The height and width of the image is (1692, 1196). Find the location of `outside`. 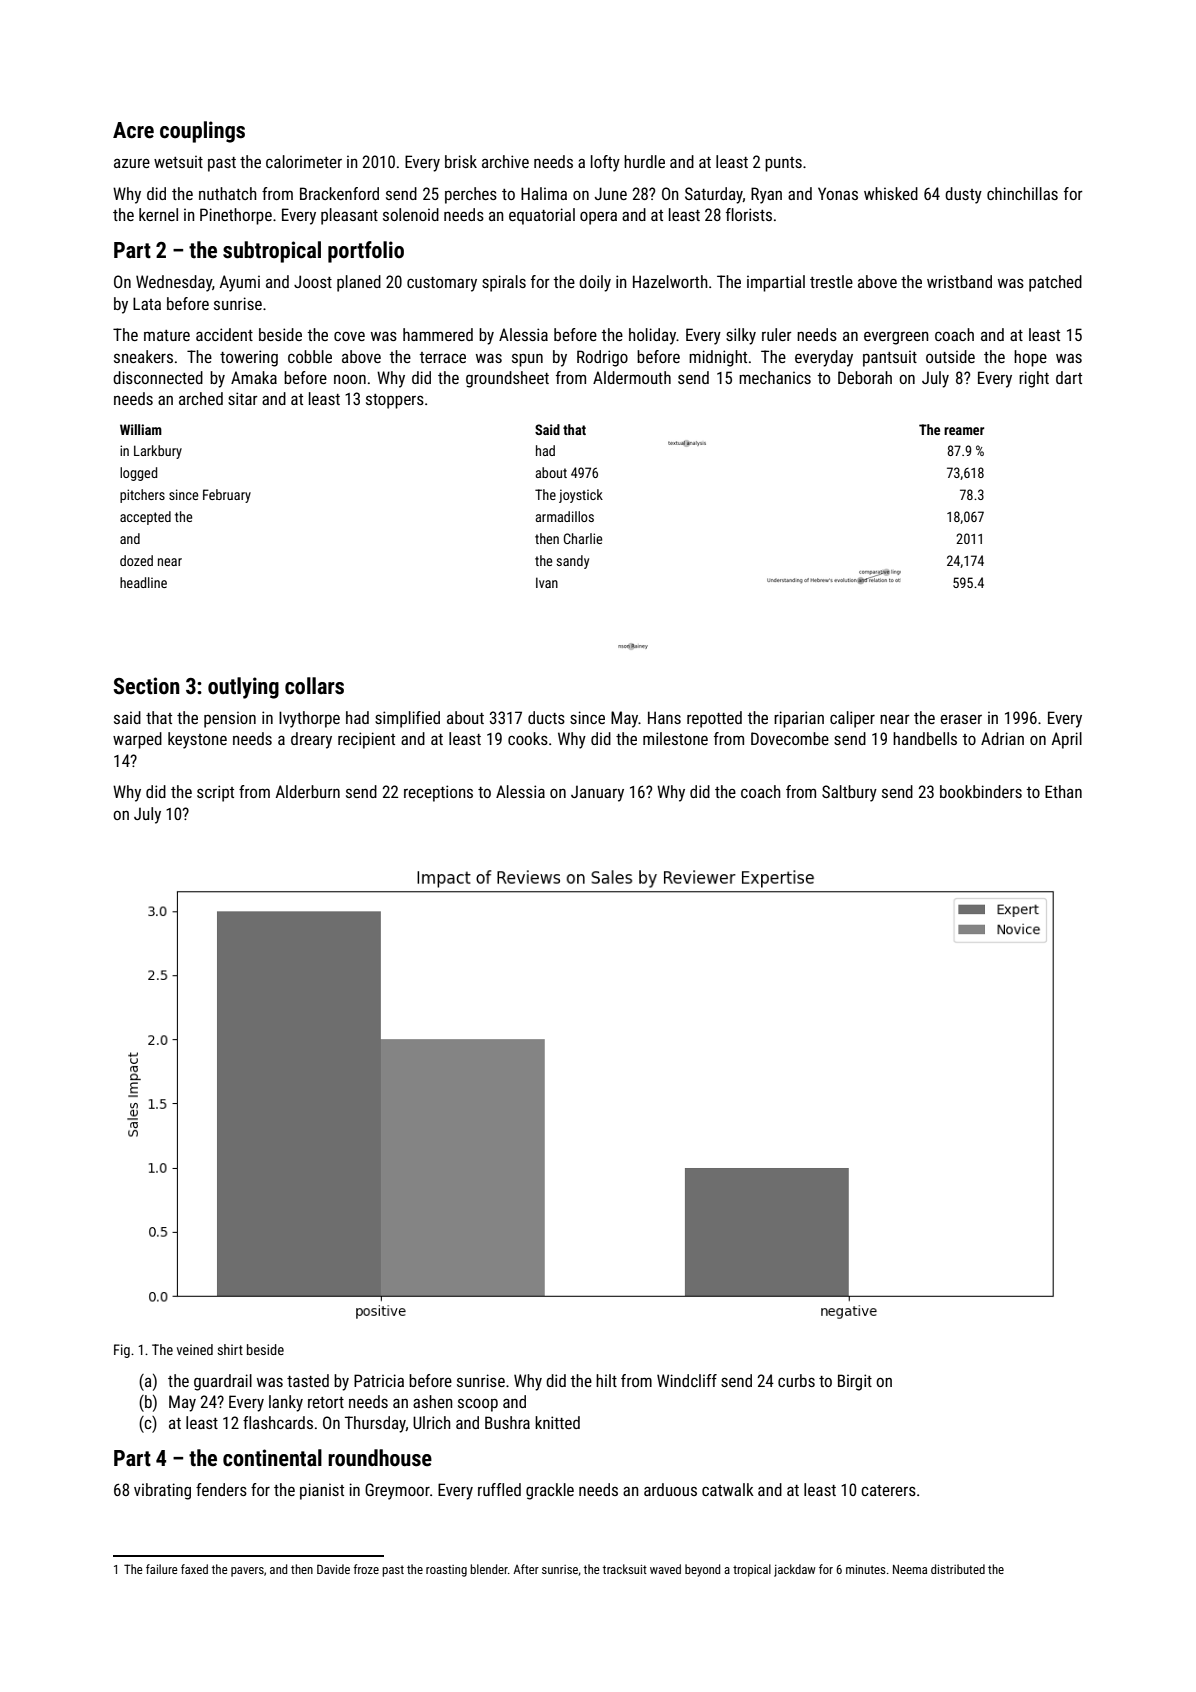

outside is located at coordinates (950, 356).
